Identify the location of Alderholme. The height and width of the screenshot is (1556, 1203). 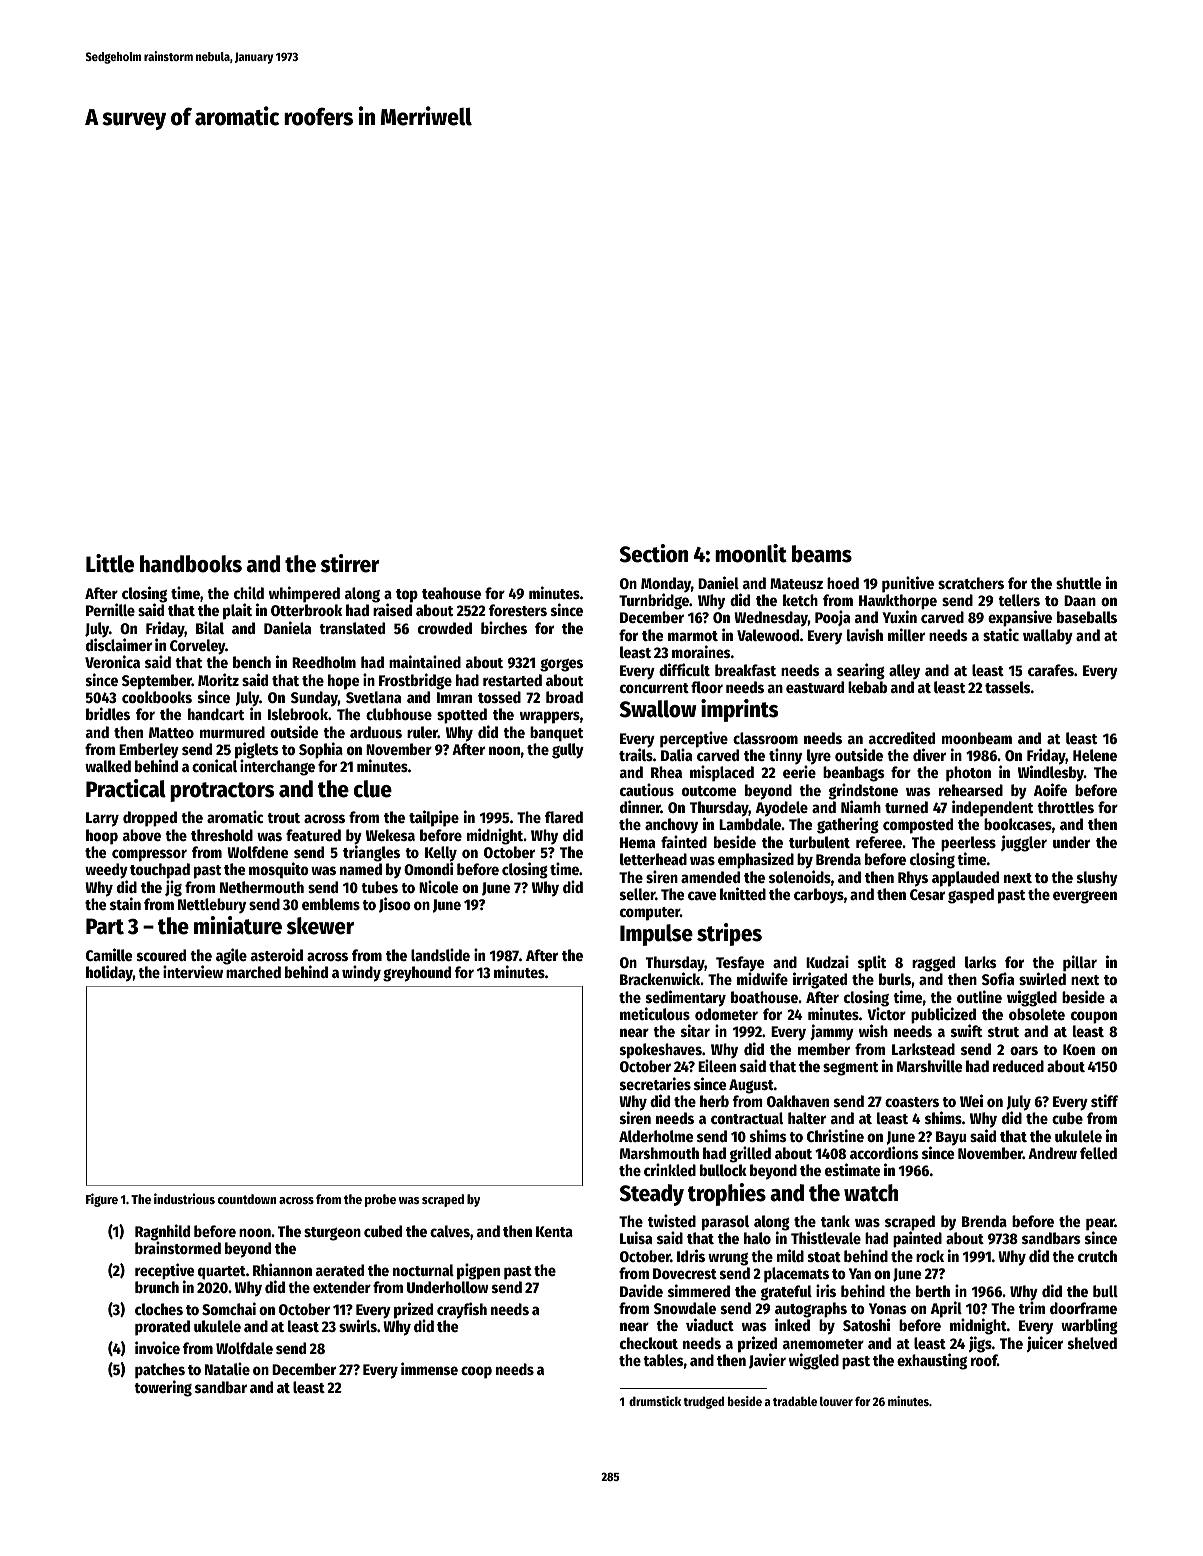
(656, 1136).
